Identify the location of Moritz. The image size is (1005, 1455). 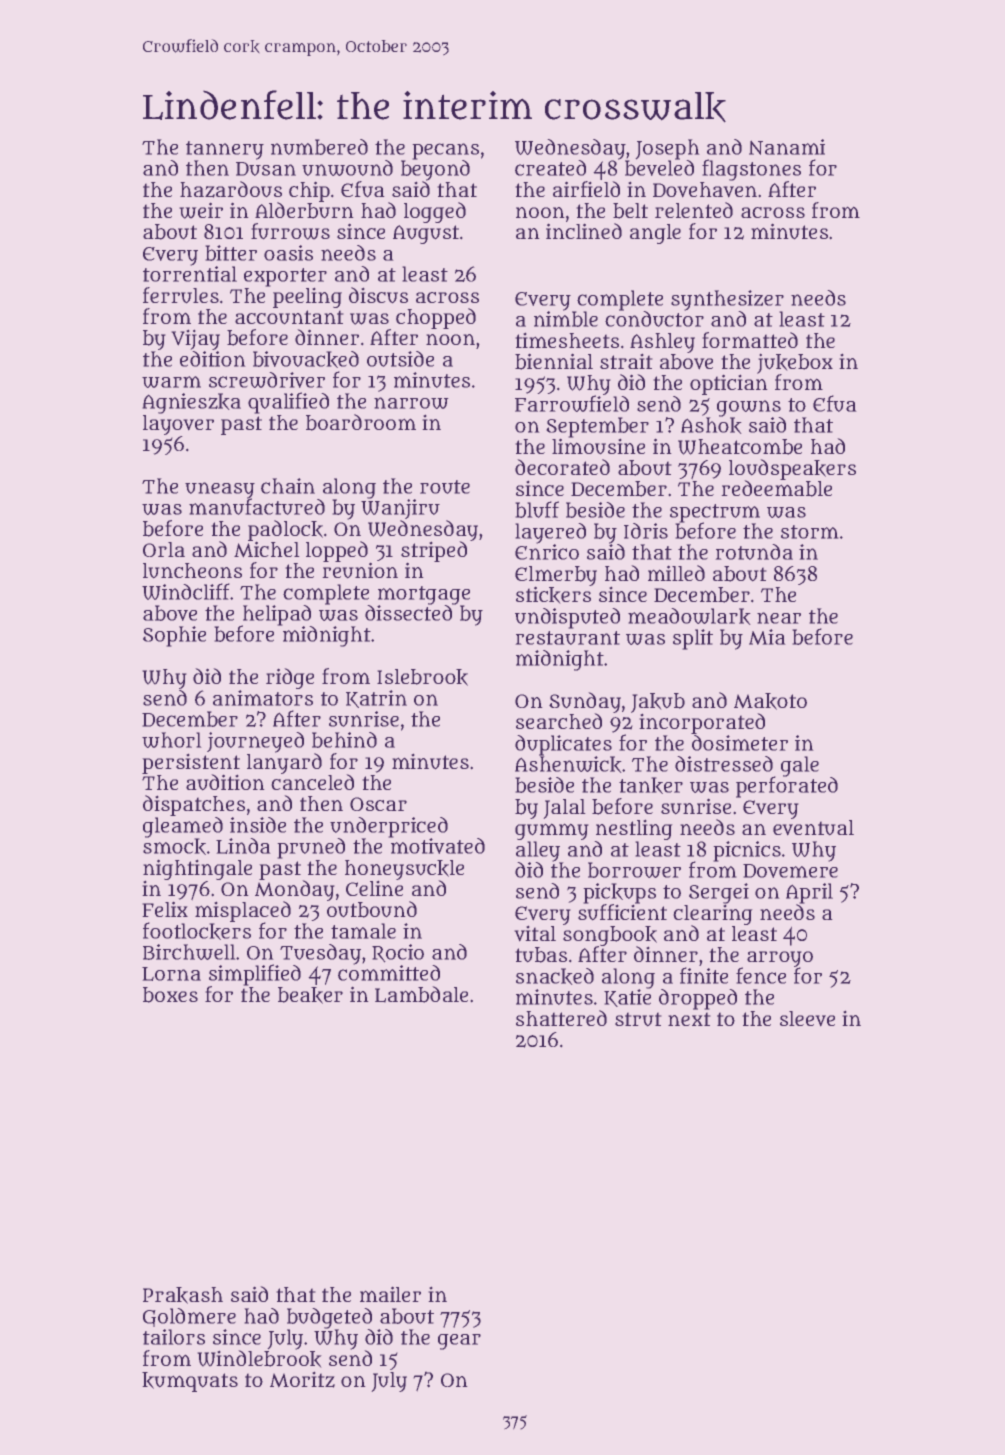
(302, 1379).
